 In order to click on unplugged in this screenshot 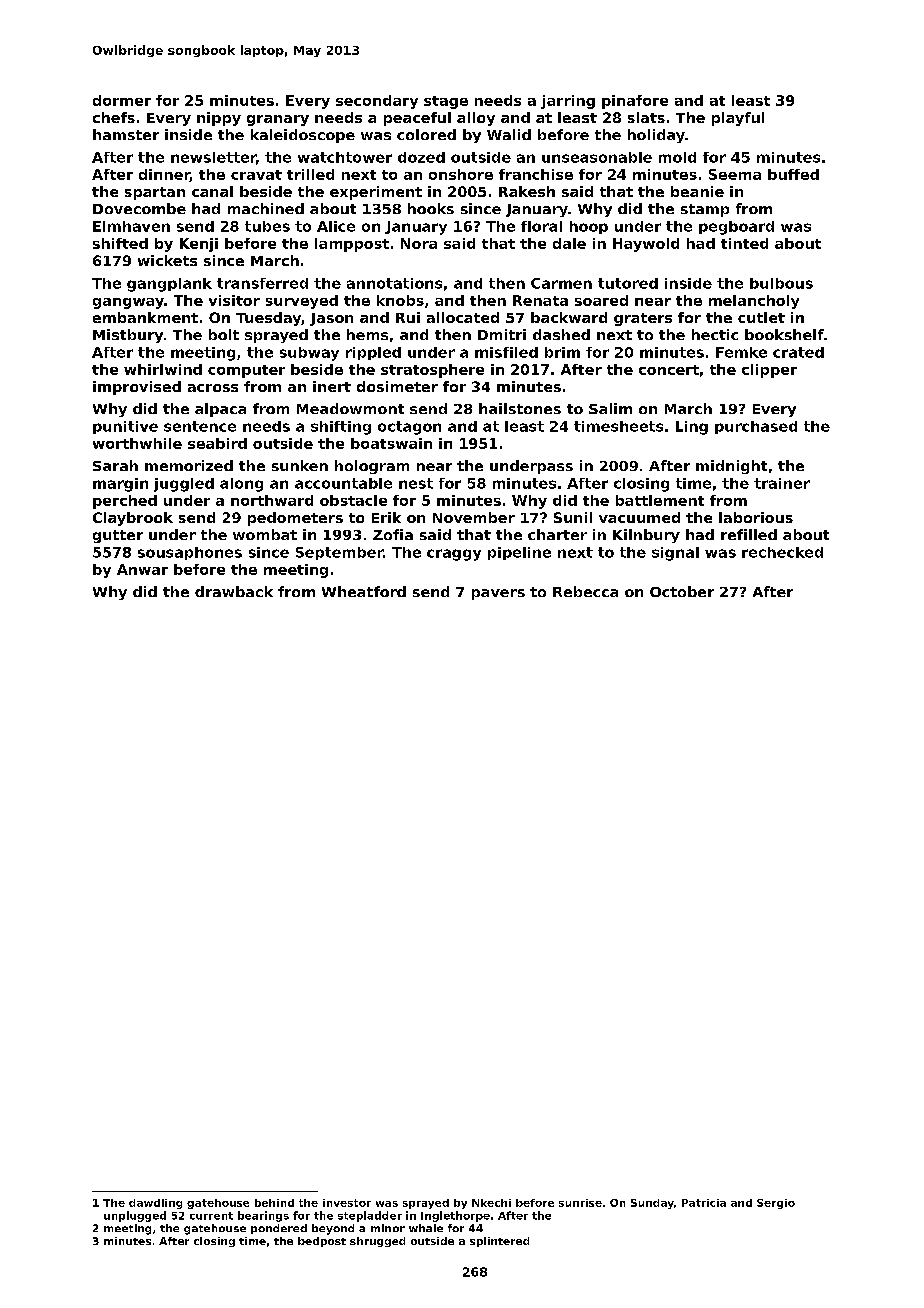, I will do `click(135, 1216)`.
